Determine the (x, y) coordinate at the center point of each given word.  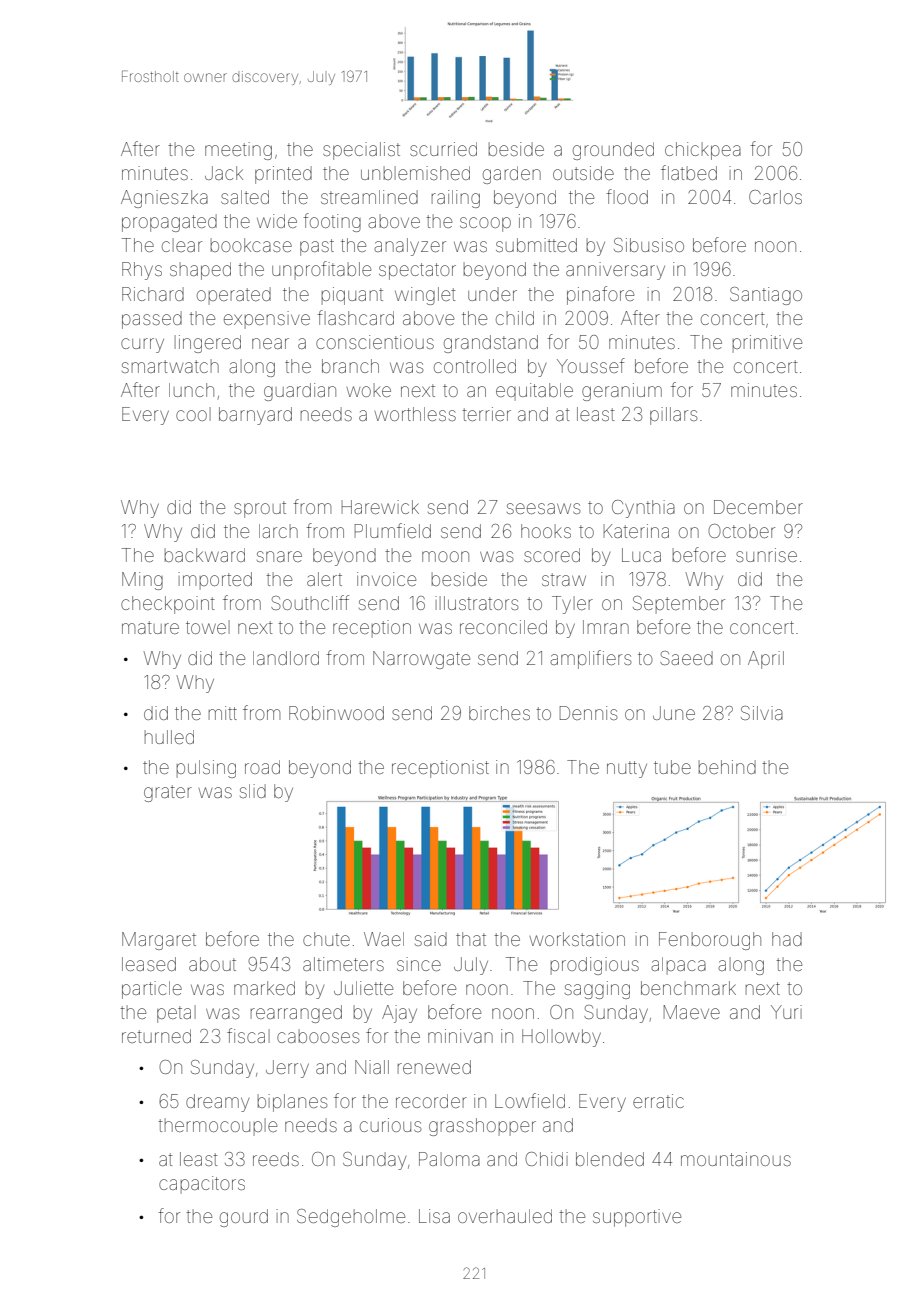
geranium (622, 392)
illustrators (477, 603)
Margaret (159, 941)
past (317, 247)
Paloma (449, 1159)
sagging (597, 990)
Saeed (686, 658)
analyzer (410, 247)
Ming (142, 581)
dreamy (217, 1103)
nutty (627, 769)
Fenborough (710, 941)
